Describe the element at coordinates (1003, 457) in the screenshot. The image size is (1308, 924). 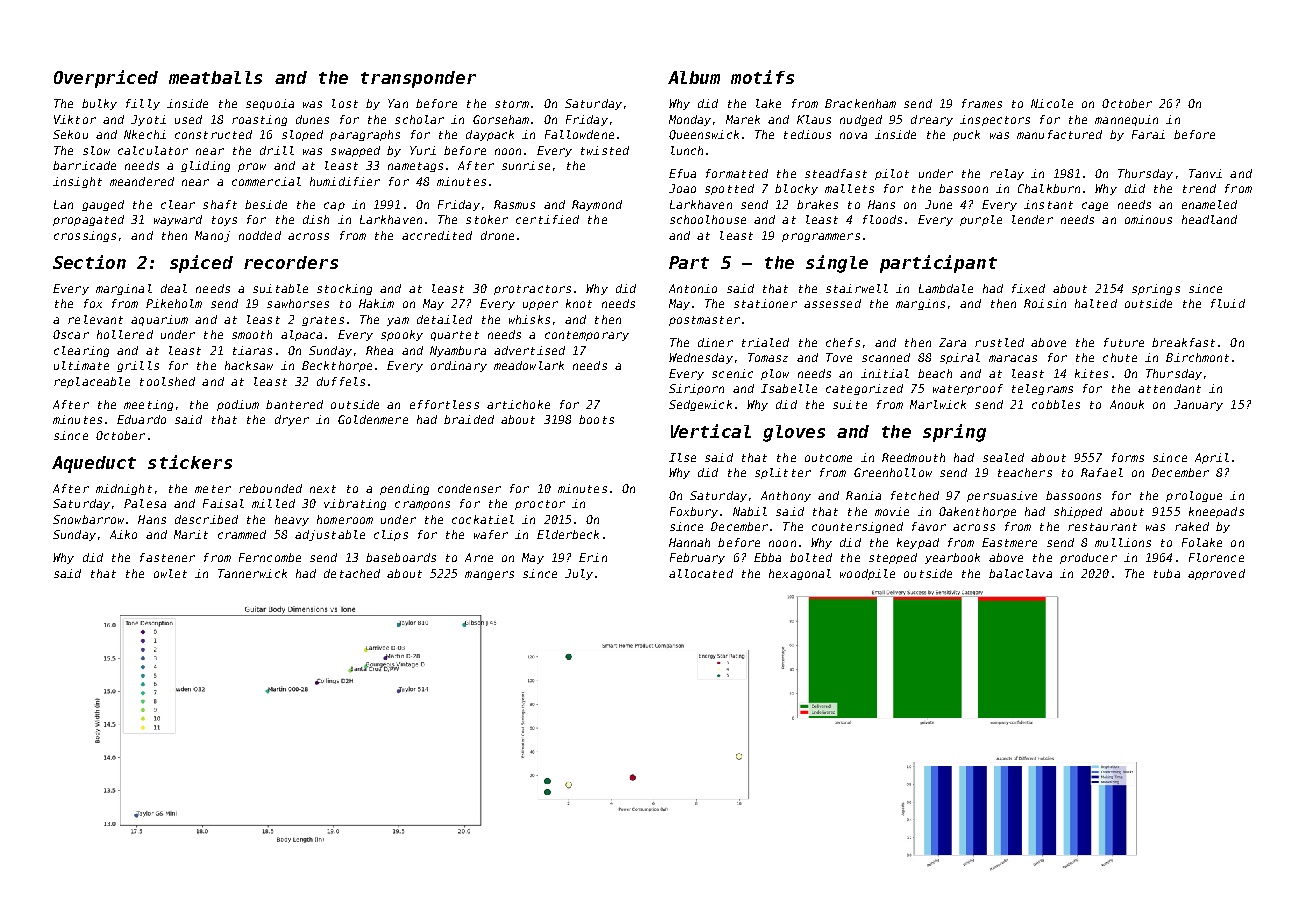
I see `sealed` at that location.
